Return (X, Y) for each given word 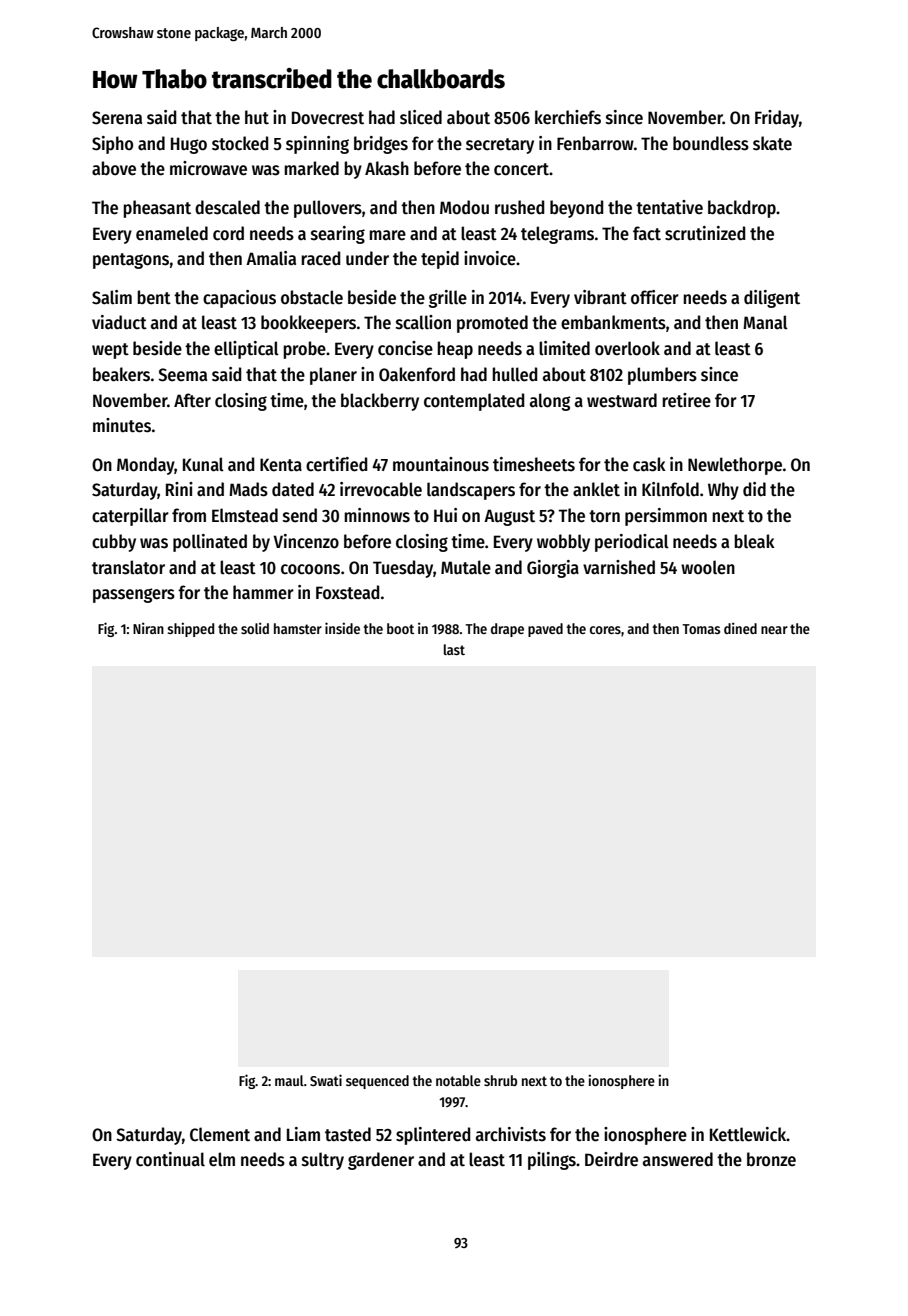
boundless (711, 143)
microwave (208, 168)
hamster (298, 628)
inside (342, 628)
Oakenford (417, 374)
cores (605, 630)
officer (655, 297)
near (774, 630)
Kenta (281, 465)
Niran (148, 628)
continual (170, 1159)
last (454, 649)
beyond (577, 209)
